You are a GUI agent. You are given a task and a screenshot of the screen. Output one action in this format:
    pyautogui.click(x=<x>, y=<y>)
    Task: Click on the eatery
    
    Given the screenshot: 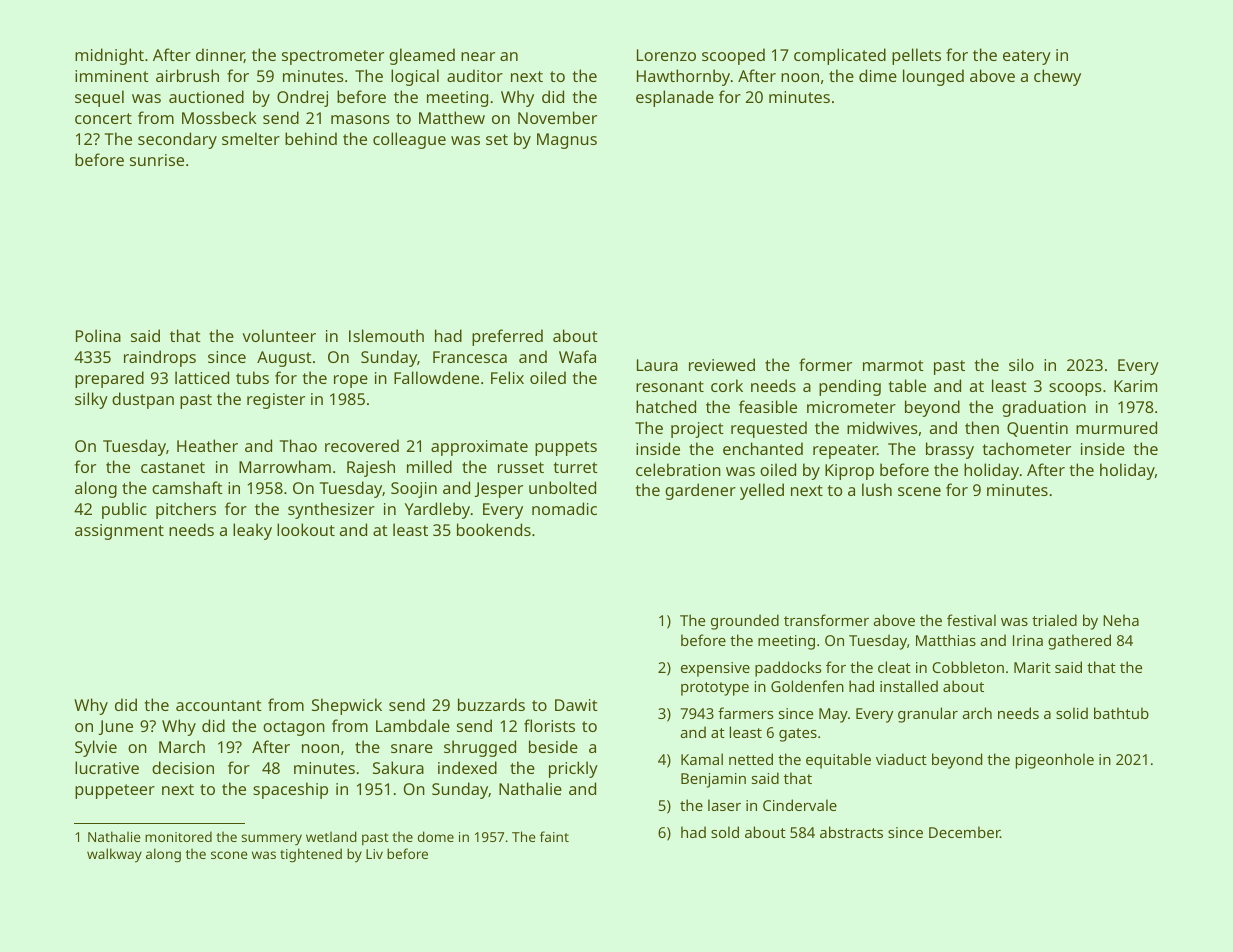 What is the action you would take?
    pyautogui.click(x=1027, y=57)
